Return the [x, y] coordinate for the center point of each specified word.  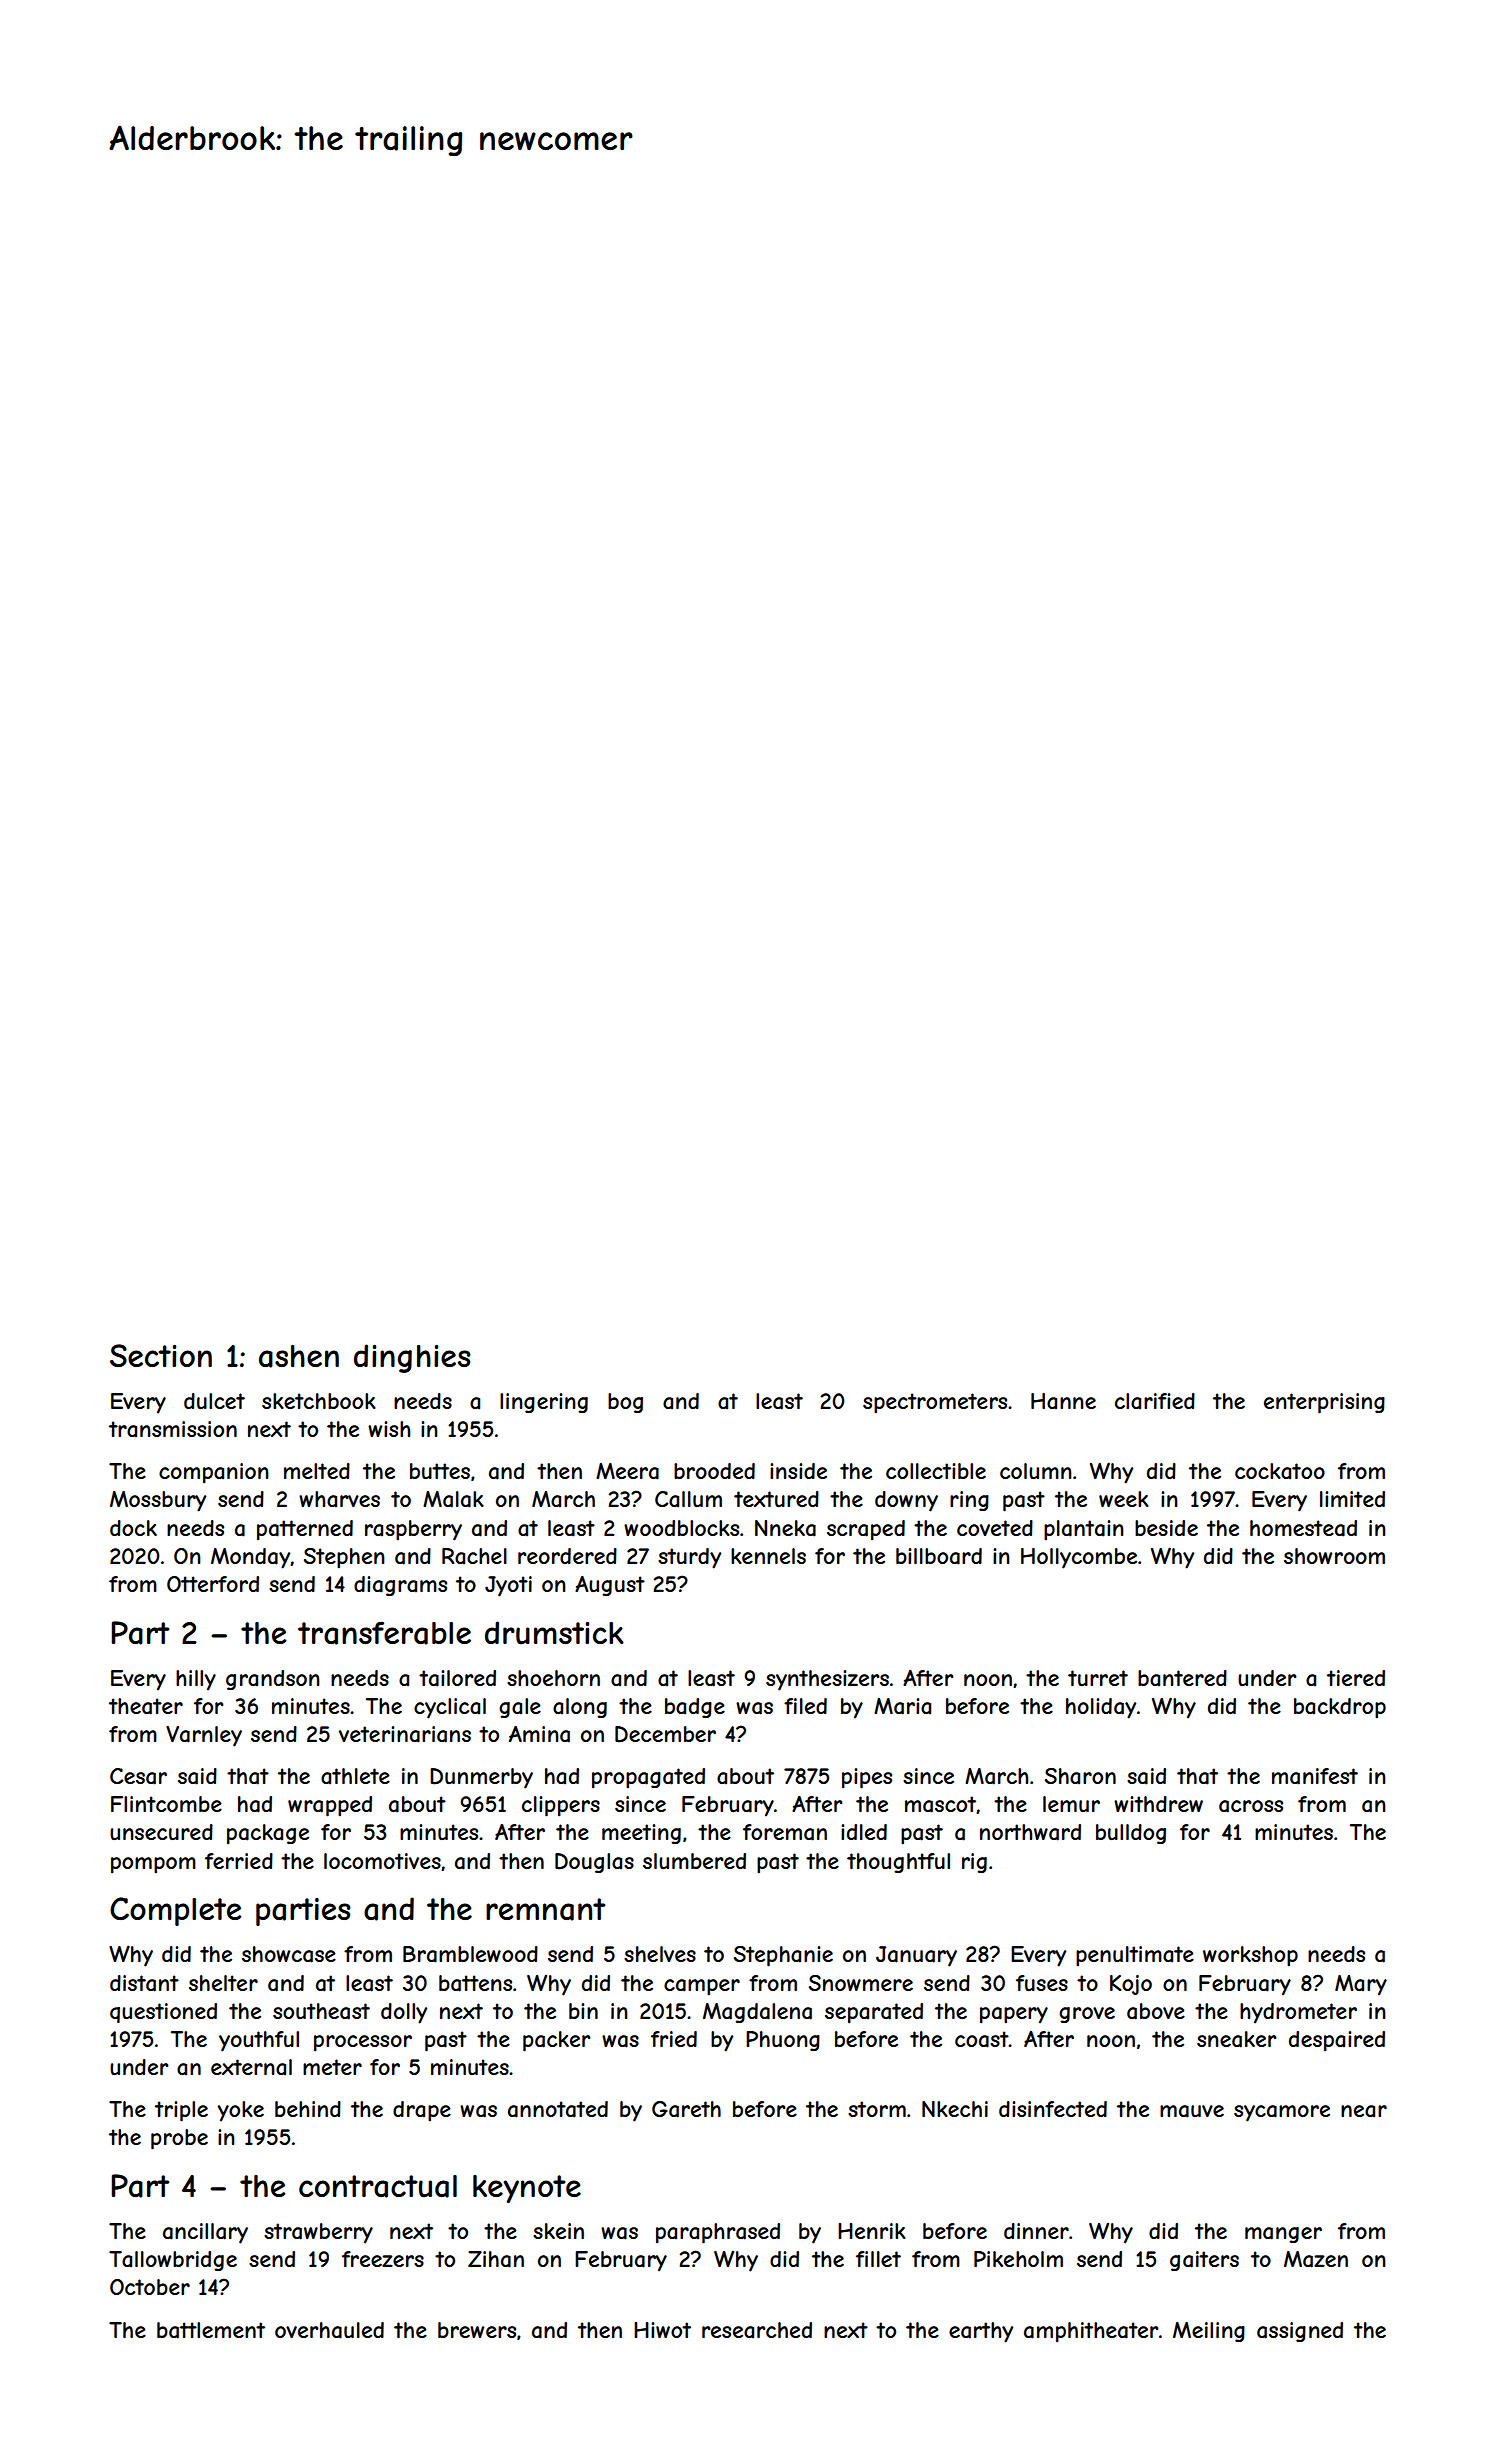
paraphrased [718, 2233]
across [1251, 1806]
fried [674, 2039]
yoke [240, 2111]
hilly [196, 1680]
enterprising [1324, 1403]
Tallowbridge [173, 2261]
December [665, 1734]
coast [982, 2039]
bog [625, 1403]
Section [161, 1355]
